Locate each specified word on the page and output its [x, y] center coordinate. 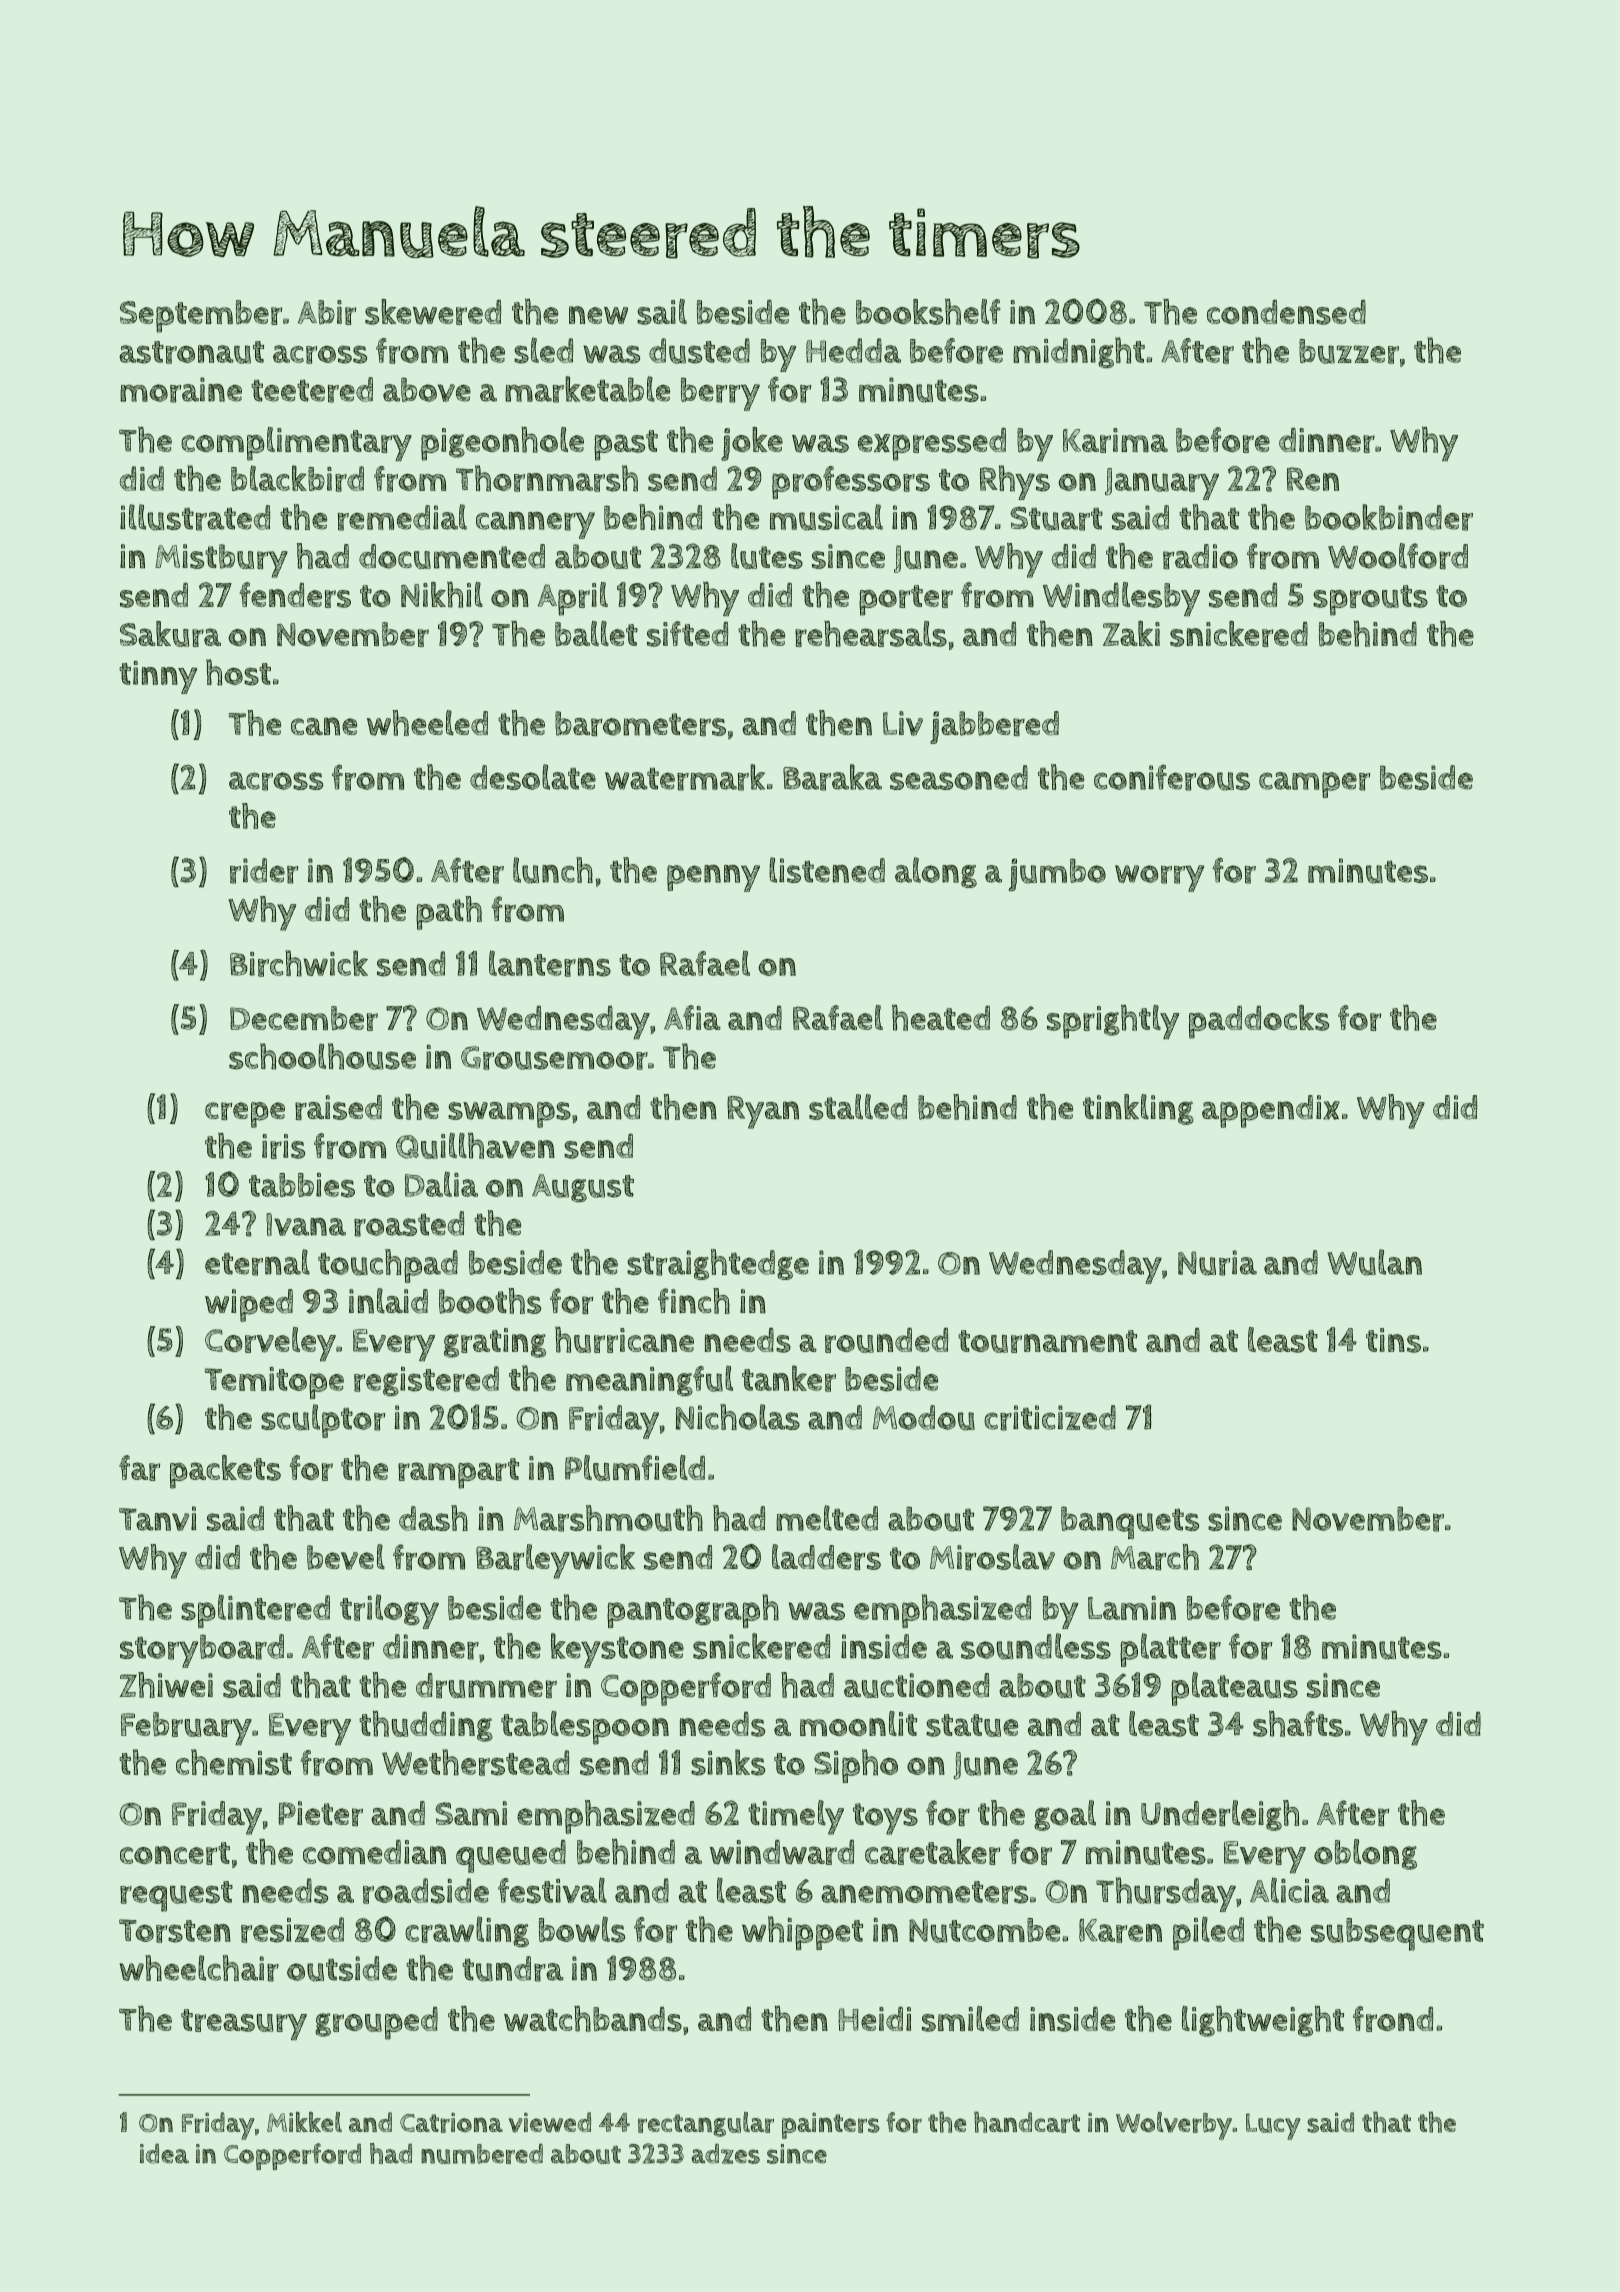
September [201, 316]
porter [906, 600]
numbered [482, 2154]
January [1162, 484]
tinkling [1138, 1109]
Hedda [853, 350]
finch [694, 1301]
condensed [1286, 312]
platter [1170, 1650]
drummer [486, 1685]
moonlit [858, 1723]
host [238, 672]
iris [283, 1146]
